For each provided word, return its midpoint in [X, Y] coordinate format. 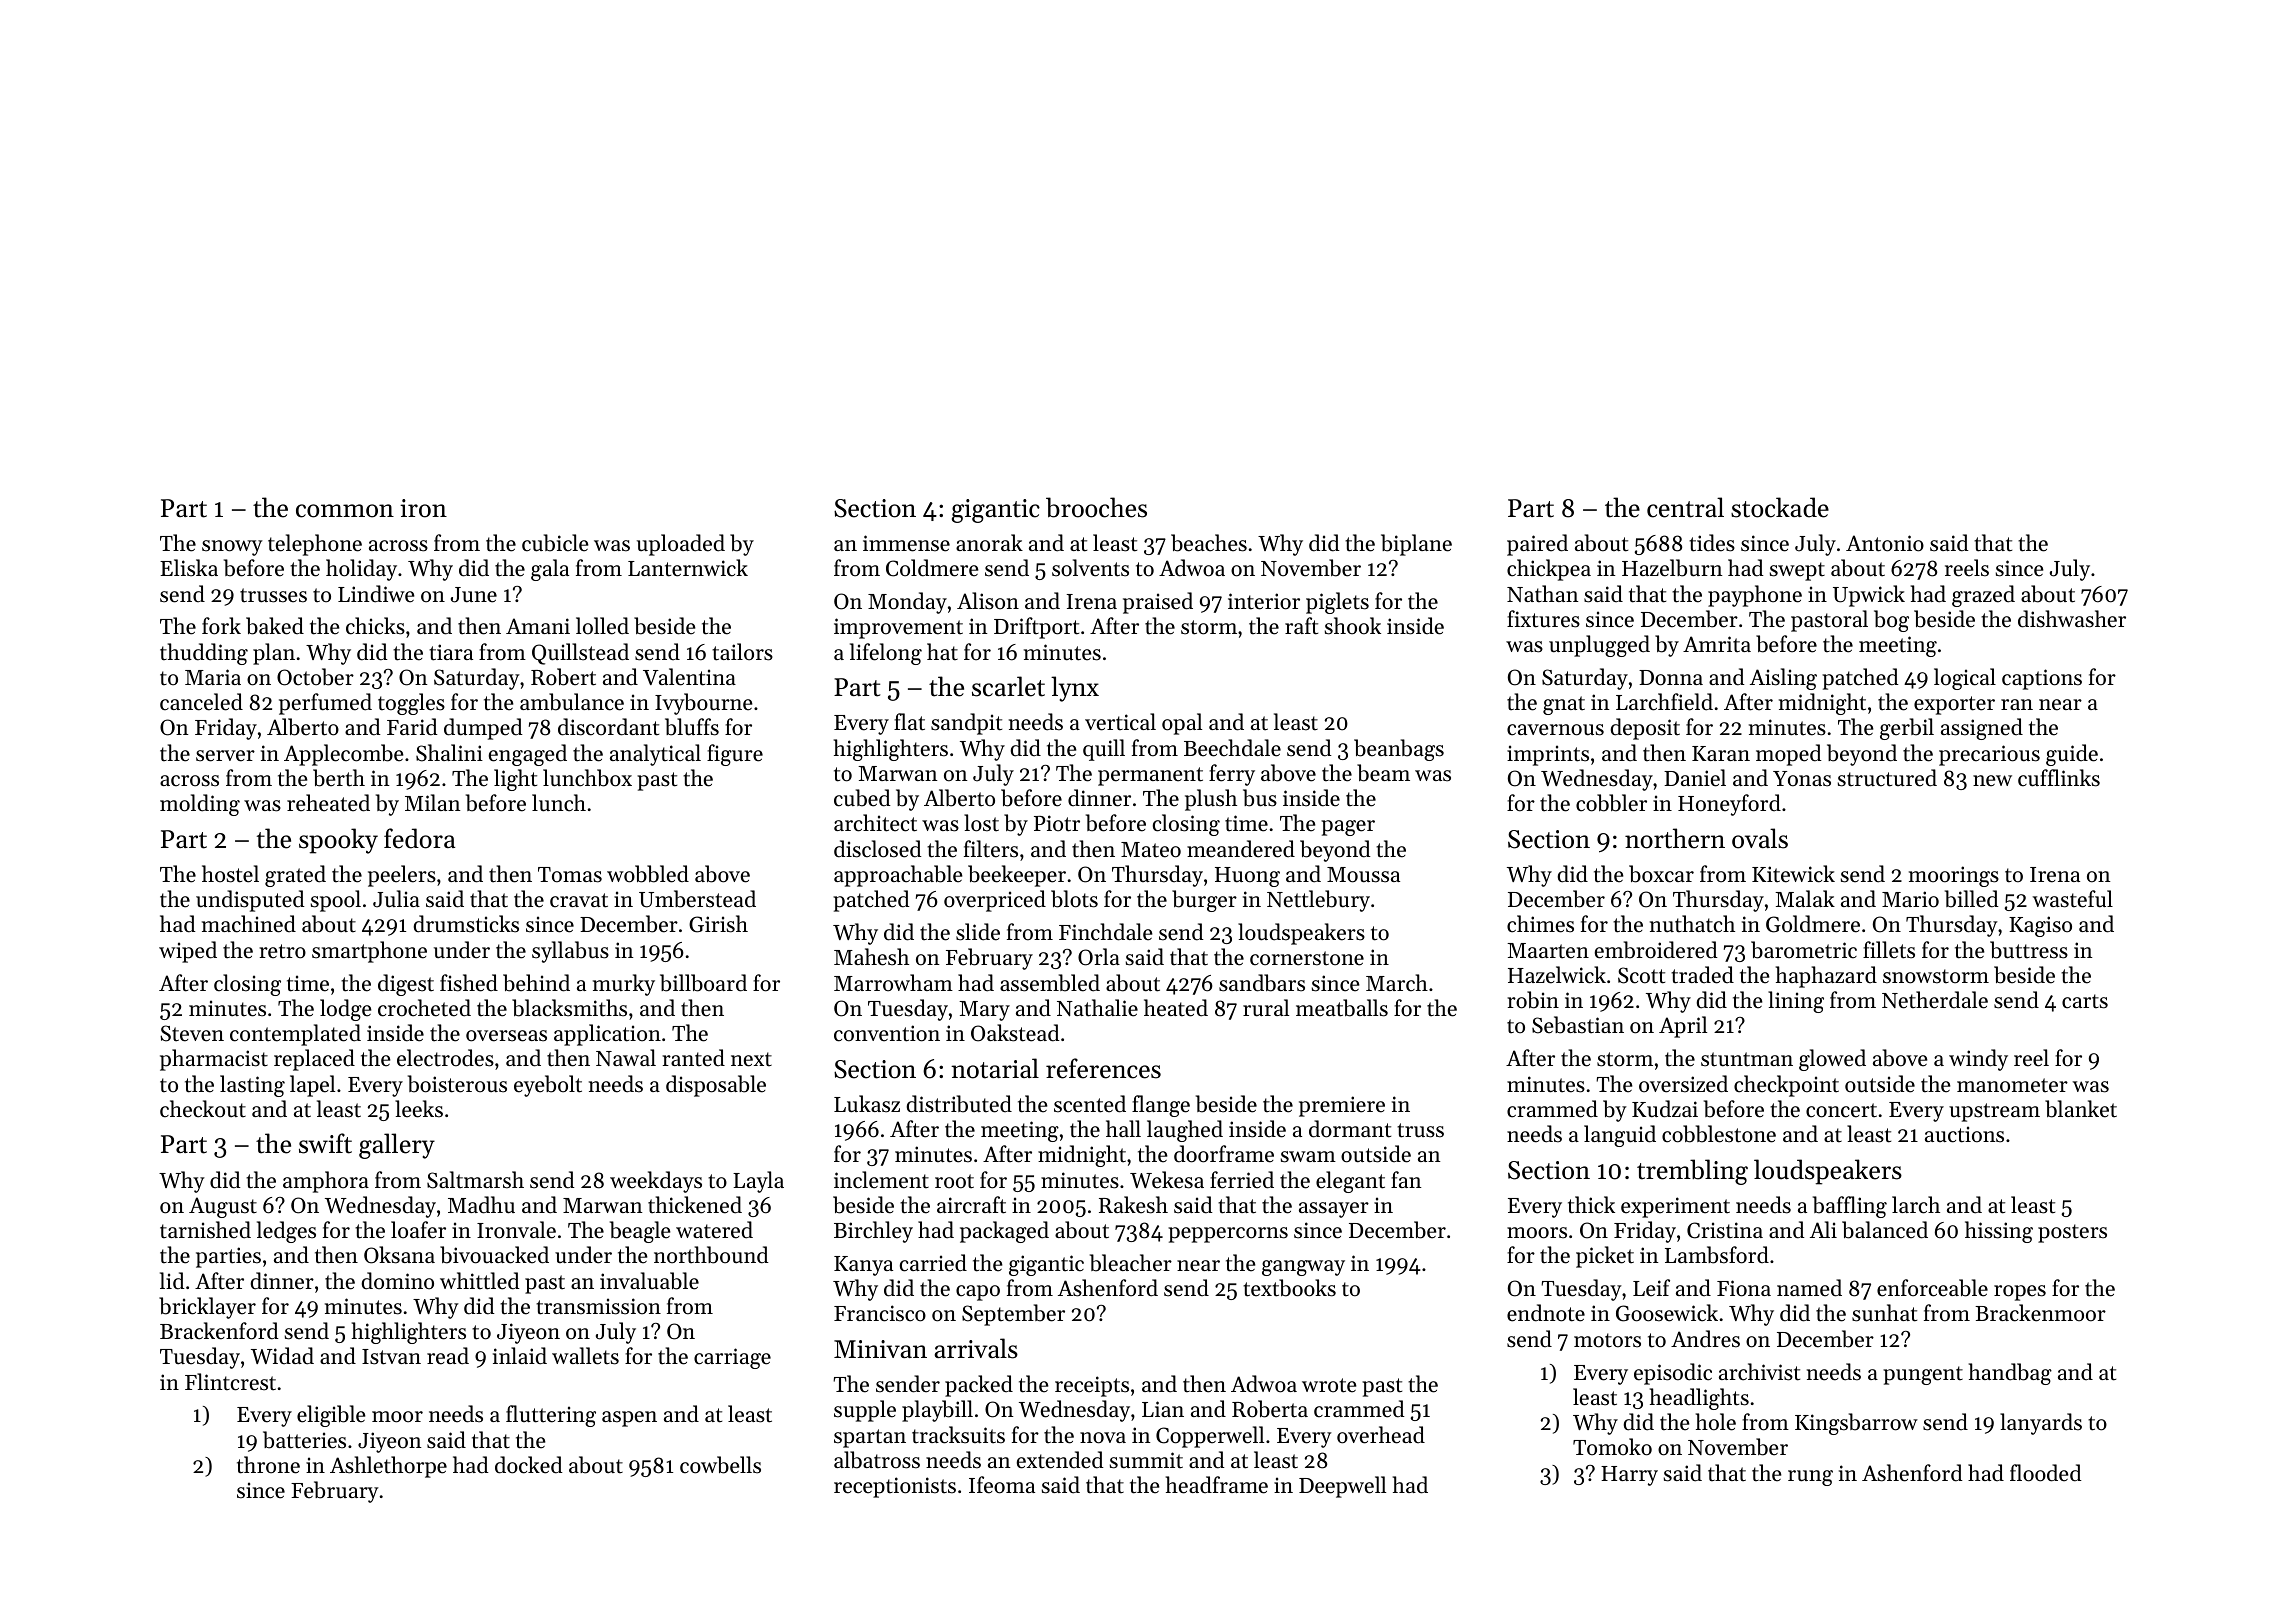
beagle [640, 1232]
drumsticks [466, 924]
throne [268, 1465]
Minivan [880, 1349]
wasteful [2073, 899]
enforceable [1932, 1288]
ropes [2020, 1293]
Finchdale [1106, 932]
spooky [338, 841]
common [345, 511]
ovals [1760, 838]
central [1685, 507]
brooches [1096, 507]
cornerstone [1307, 958]
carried [933, 1263]
